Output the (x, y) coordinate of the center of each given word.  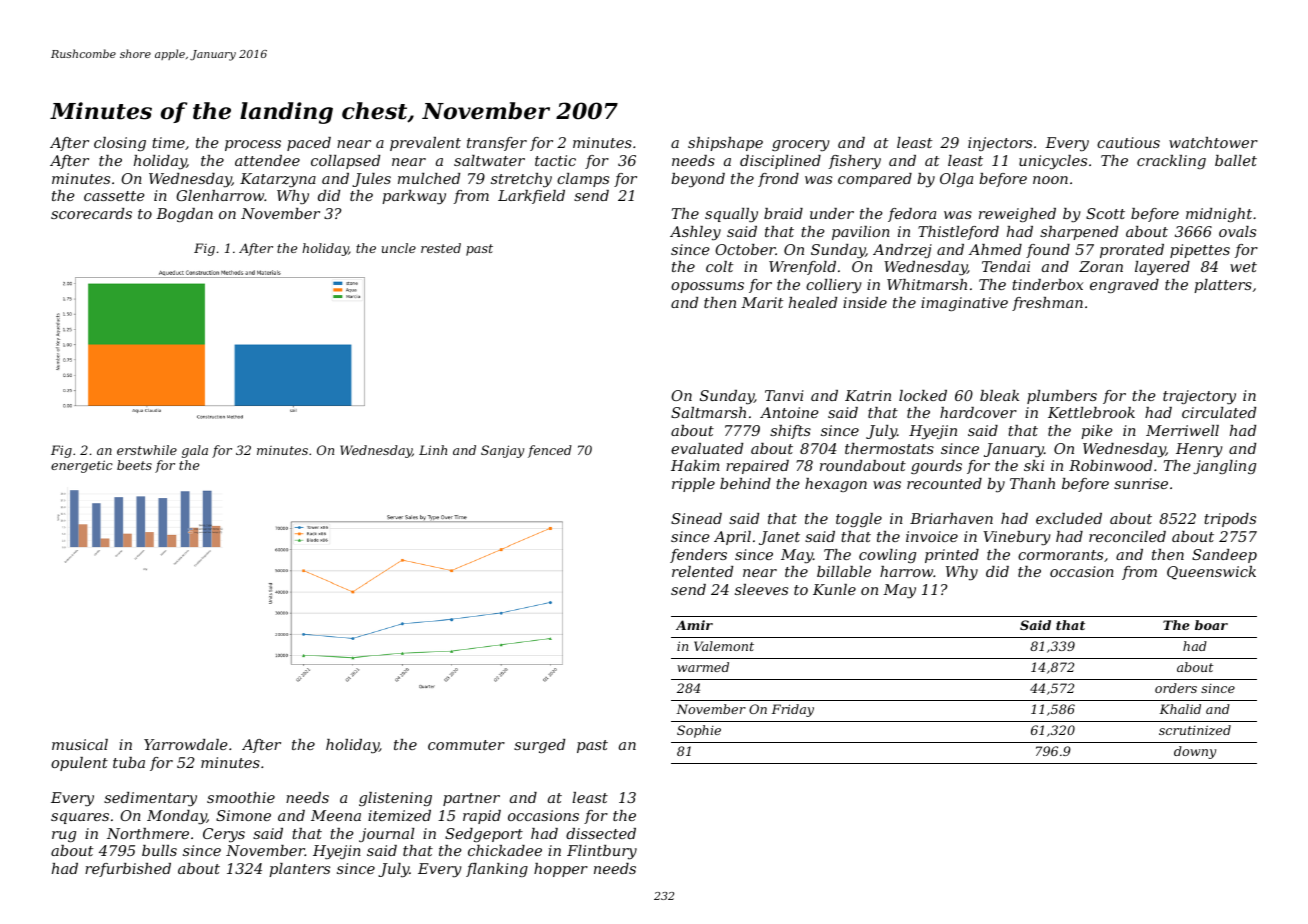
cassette (114, 196)
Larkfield (531, 197)
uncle (399, 248)
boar (1211, 625)
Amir (694, 625)
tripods (1230, 520)
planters (299, 870)
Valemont (724, 646)
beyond (698, 180)
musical (80, 744)
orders (1176, 688)
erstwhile (147, 450)
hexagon (836, 485)
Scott (1105, 213)
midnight (1219, 215)
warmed (703, 667)
